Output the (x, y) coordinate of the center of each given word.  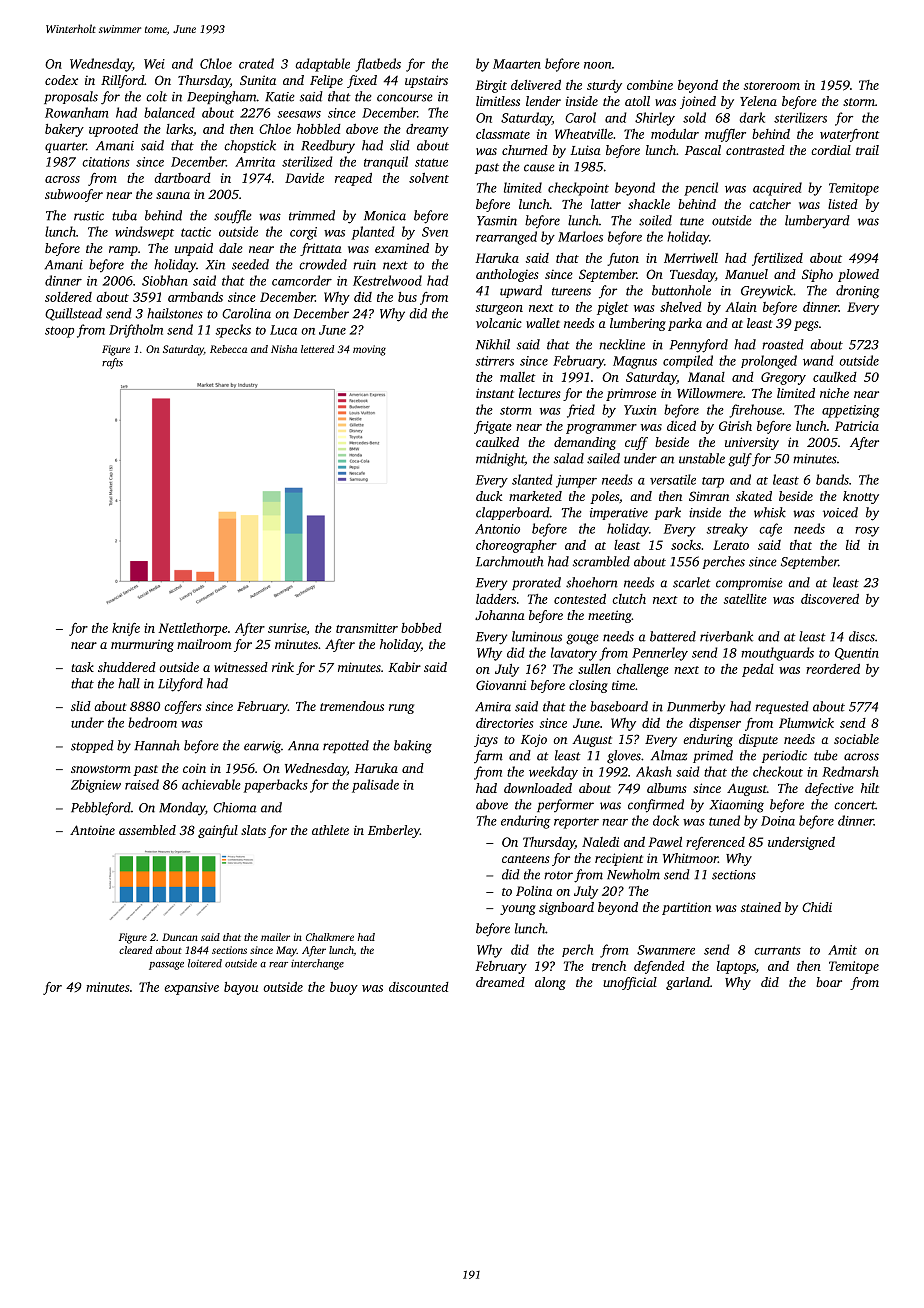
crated (256, 63)
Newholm (633, 874)
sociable (856, 739)
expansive (191, 988)
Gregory (783, 378)
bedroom (152, 722)
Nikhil (493, 344)
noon (597, 65)
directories (505, 723)
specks (233, 331)
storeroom (772, 86)
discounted (419, 987)
